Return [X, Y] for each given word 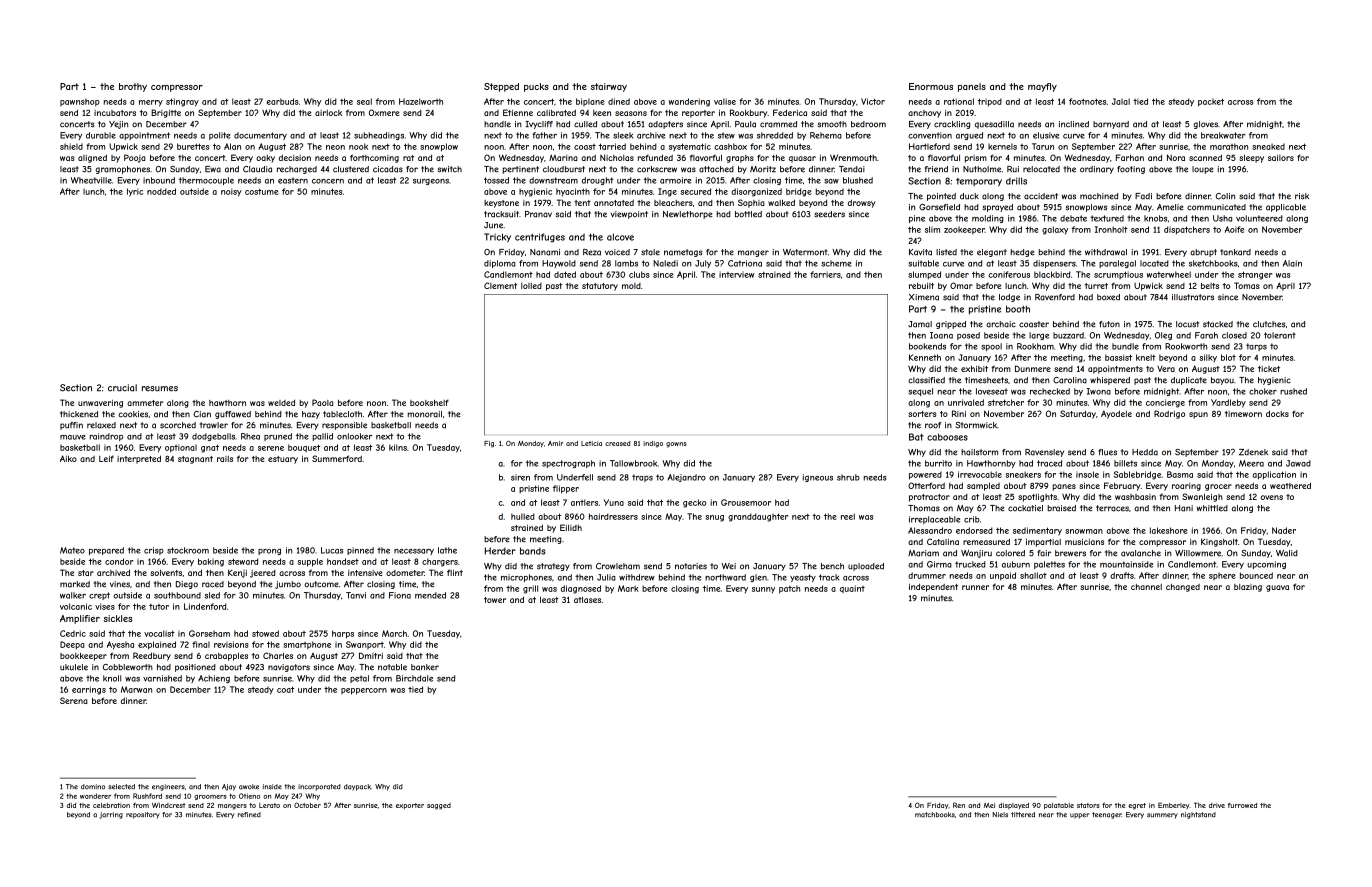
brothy [133, 87]
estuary [283, 460]
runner [975, 587]
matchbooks [935, 815]
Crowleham [618, 566]
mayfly [1042, 87]
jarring [111, 815]
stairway [609, 87]
